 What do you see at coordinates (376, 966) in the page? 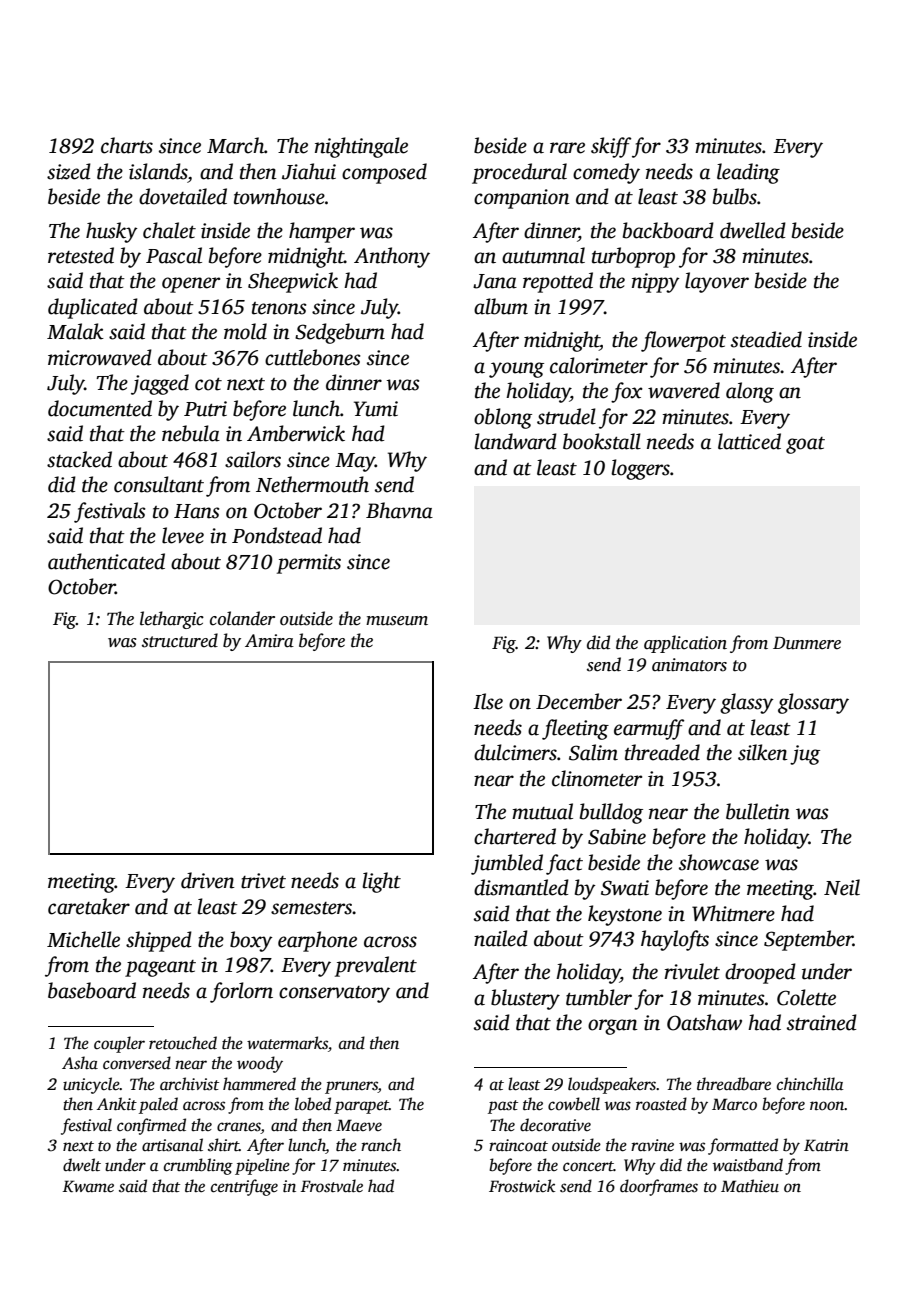
I see `prevalent` at bounding box center [376, 966].
